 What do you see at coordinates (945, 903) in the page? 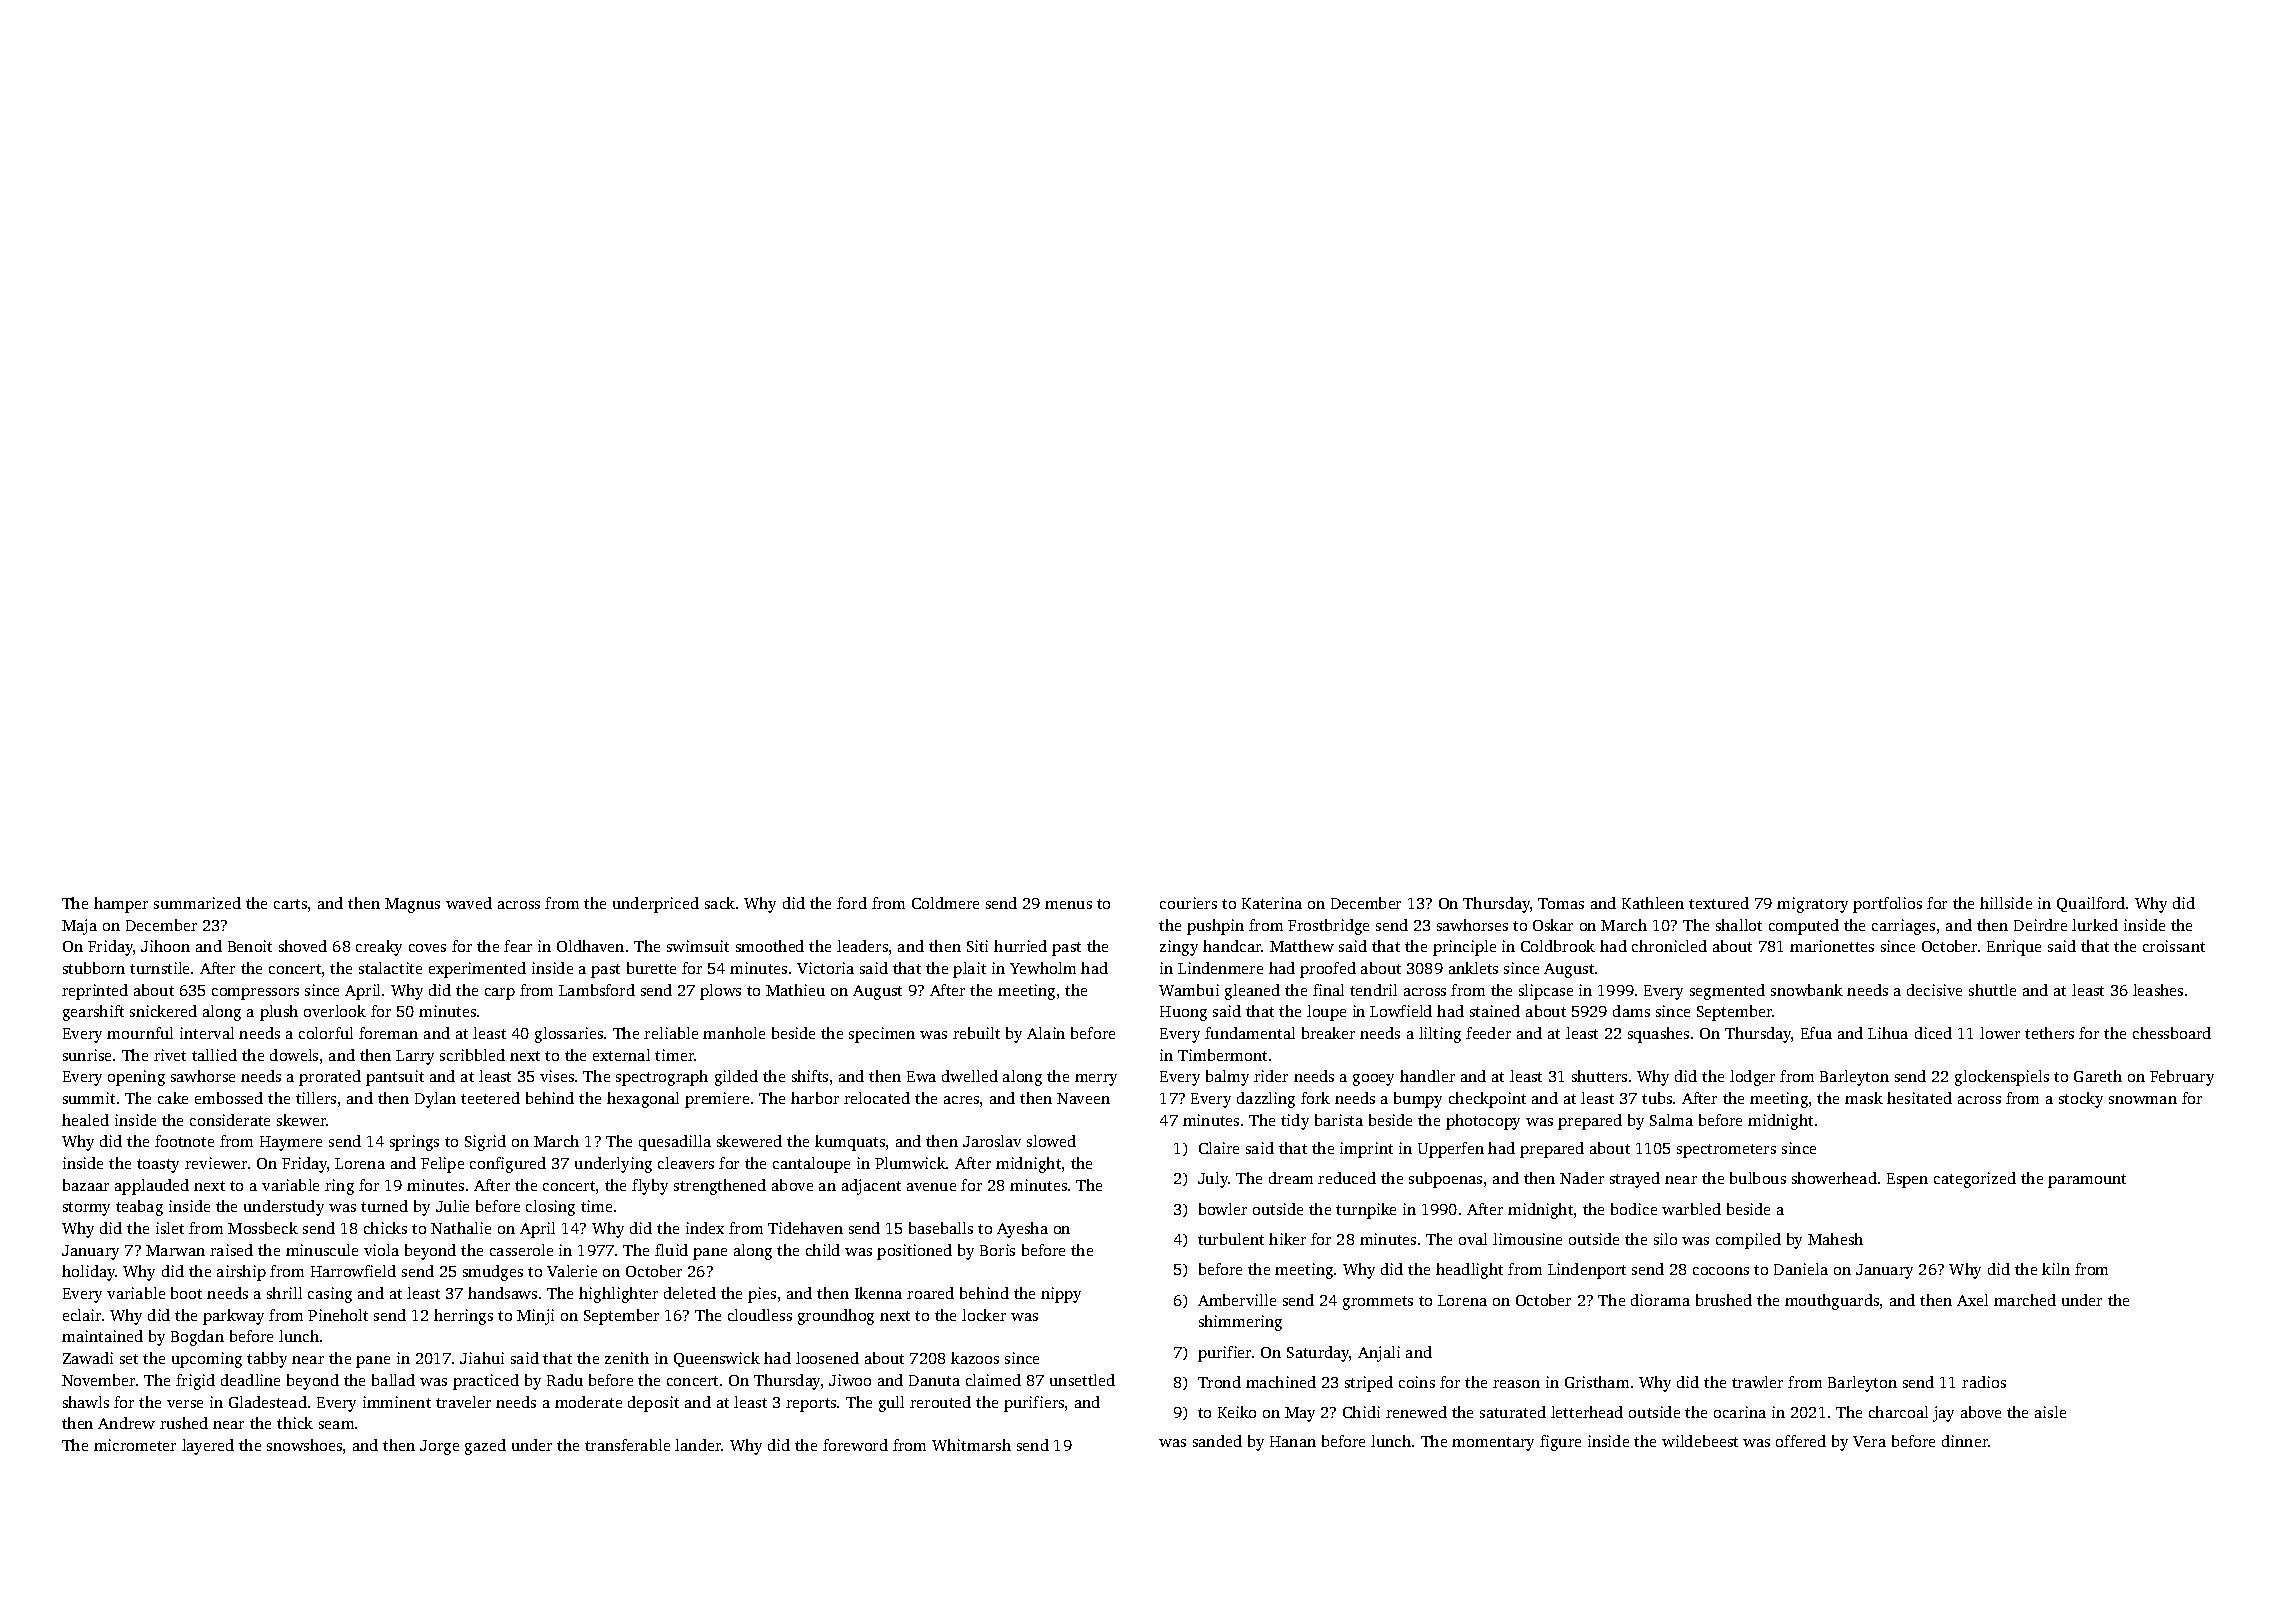
I see `Coldmere` at bounding box center [945, 903].
